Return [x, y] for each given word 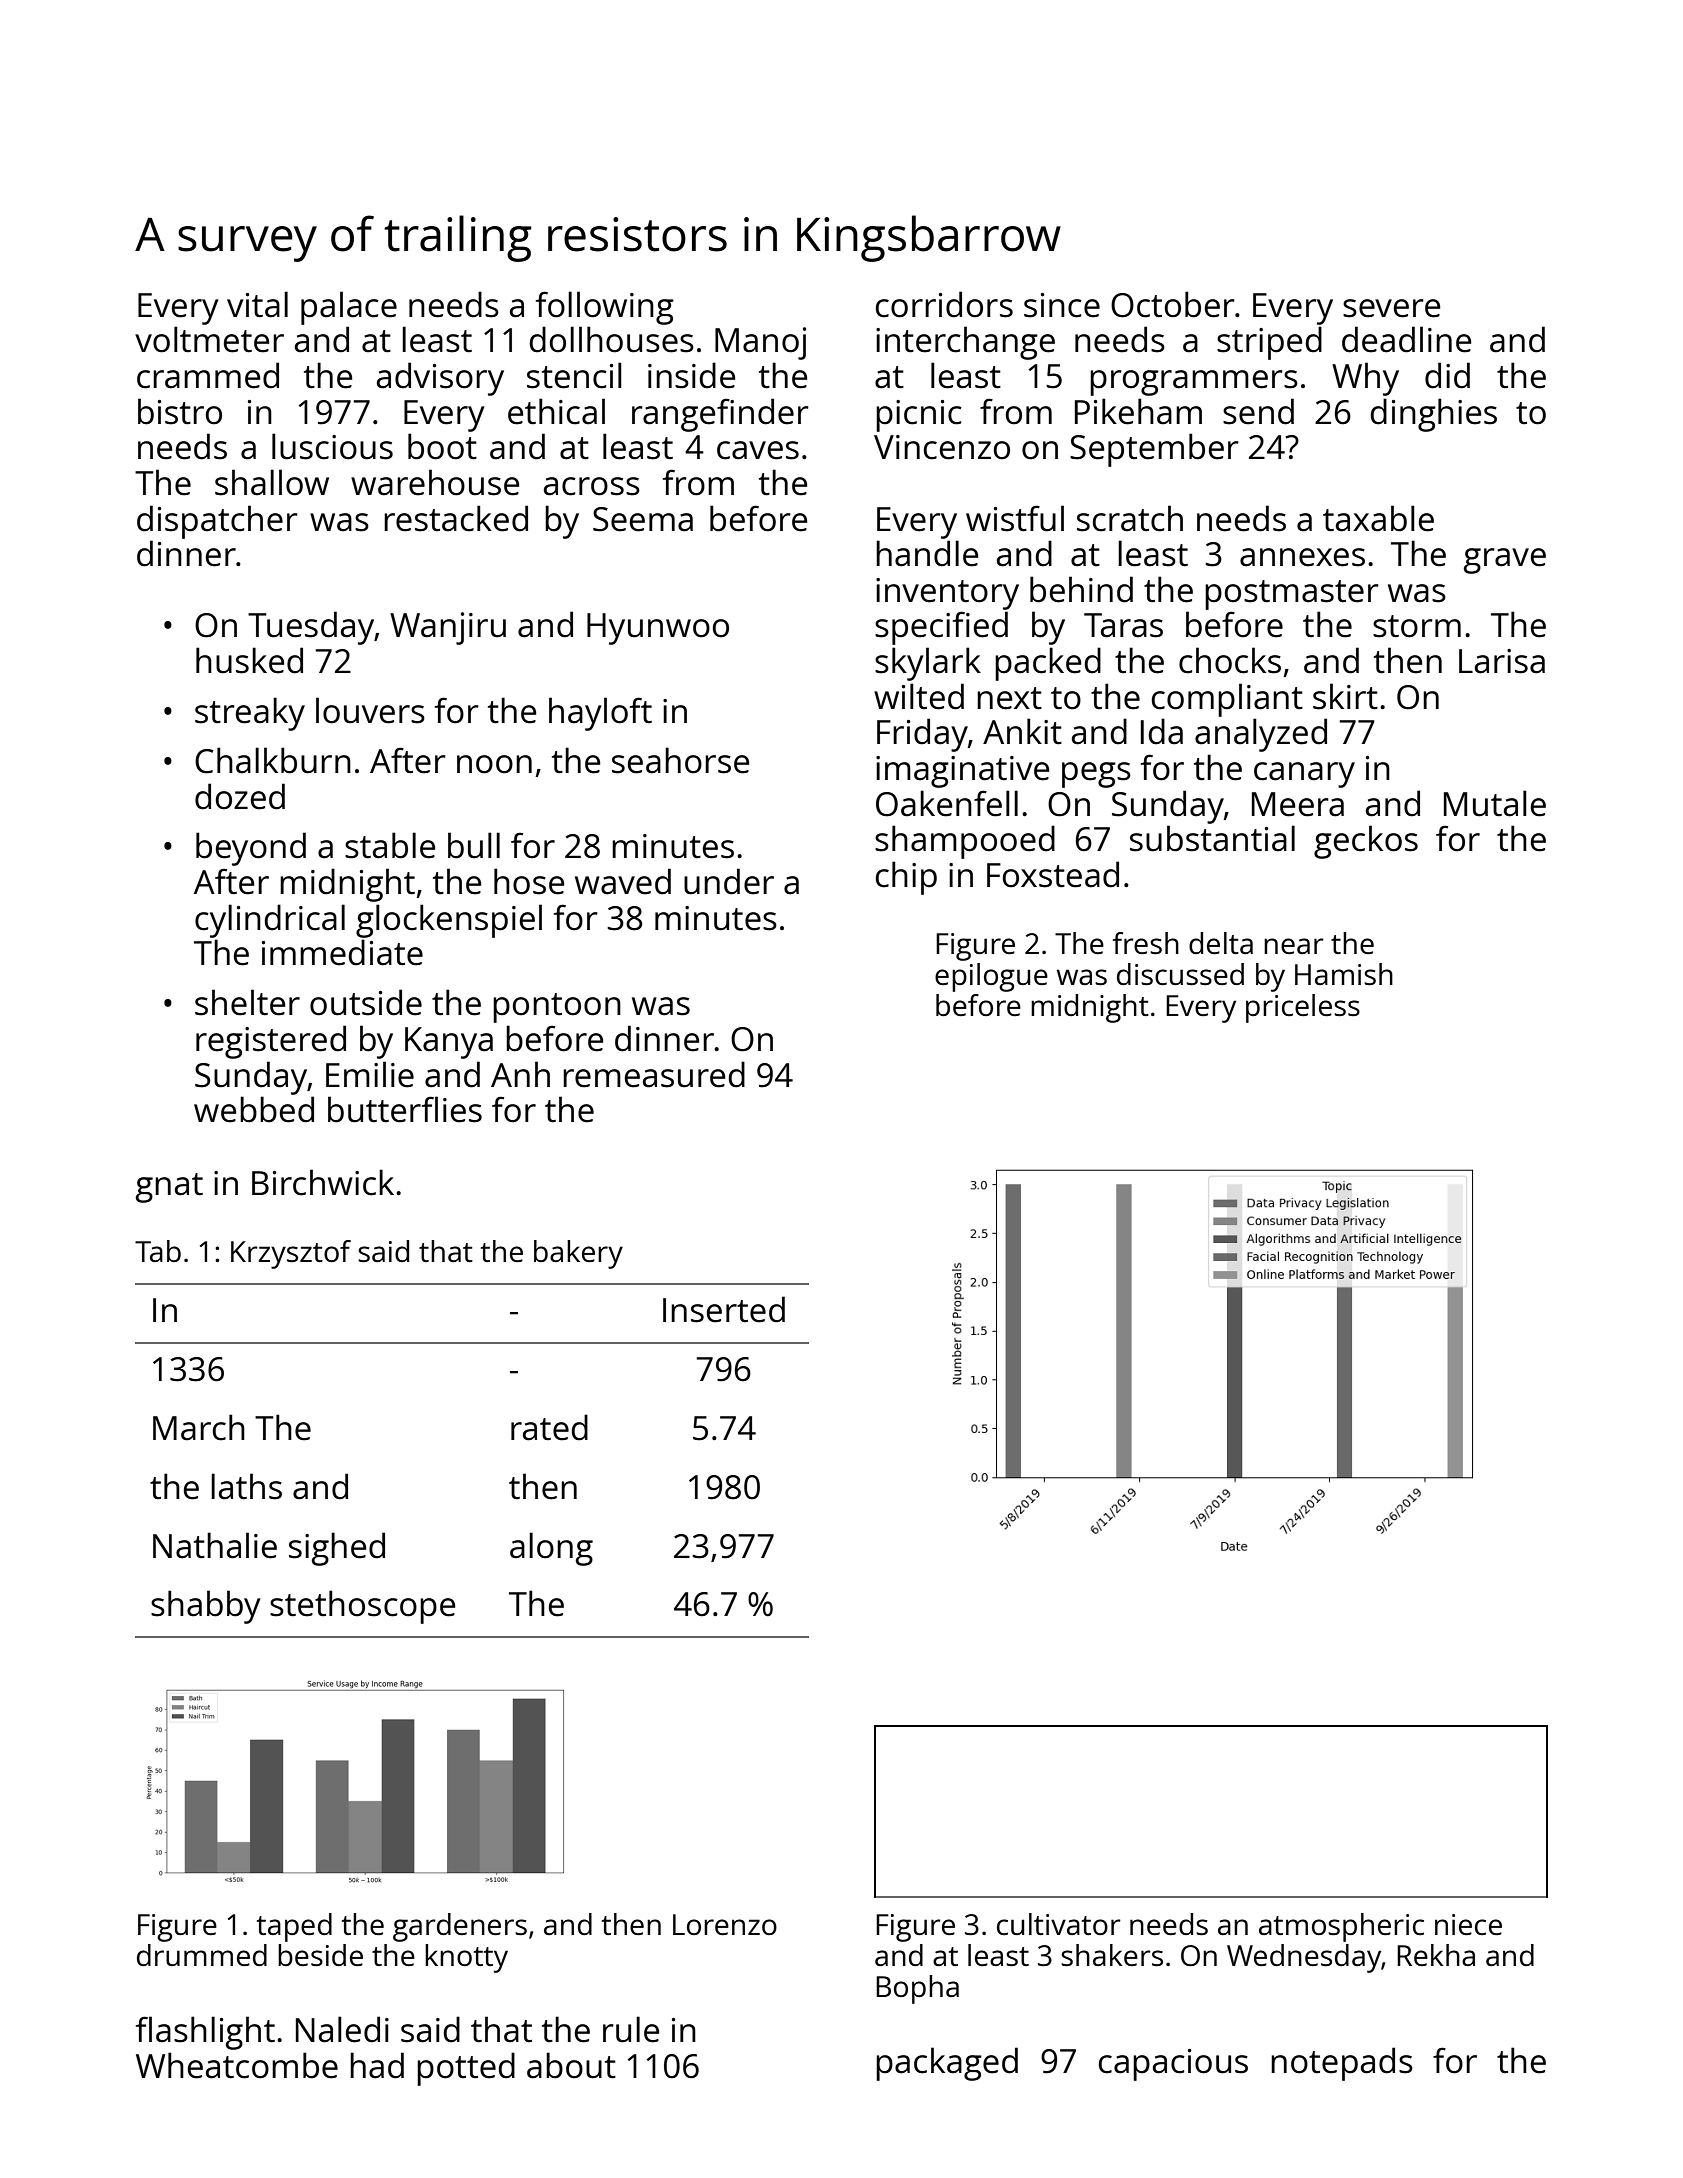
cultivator [1059, 1924]
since [1062, 305]
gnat [169, 1188]
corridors [944, 304]
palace [349, 308]
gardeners [460, 1927]
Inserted [724, 1309]
